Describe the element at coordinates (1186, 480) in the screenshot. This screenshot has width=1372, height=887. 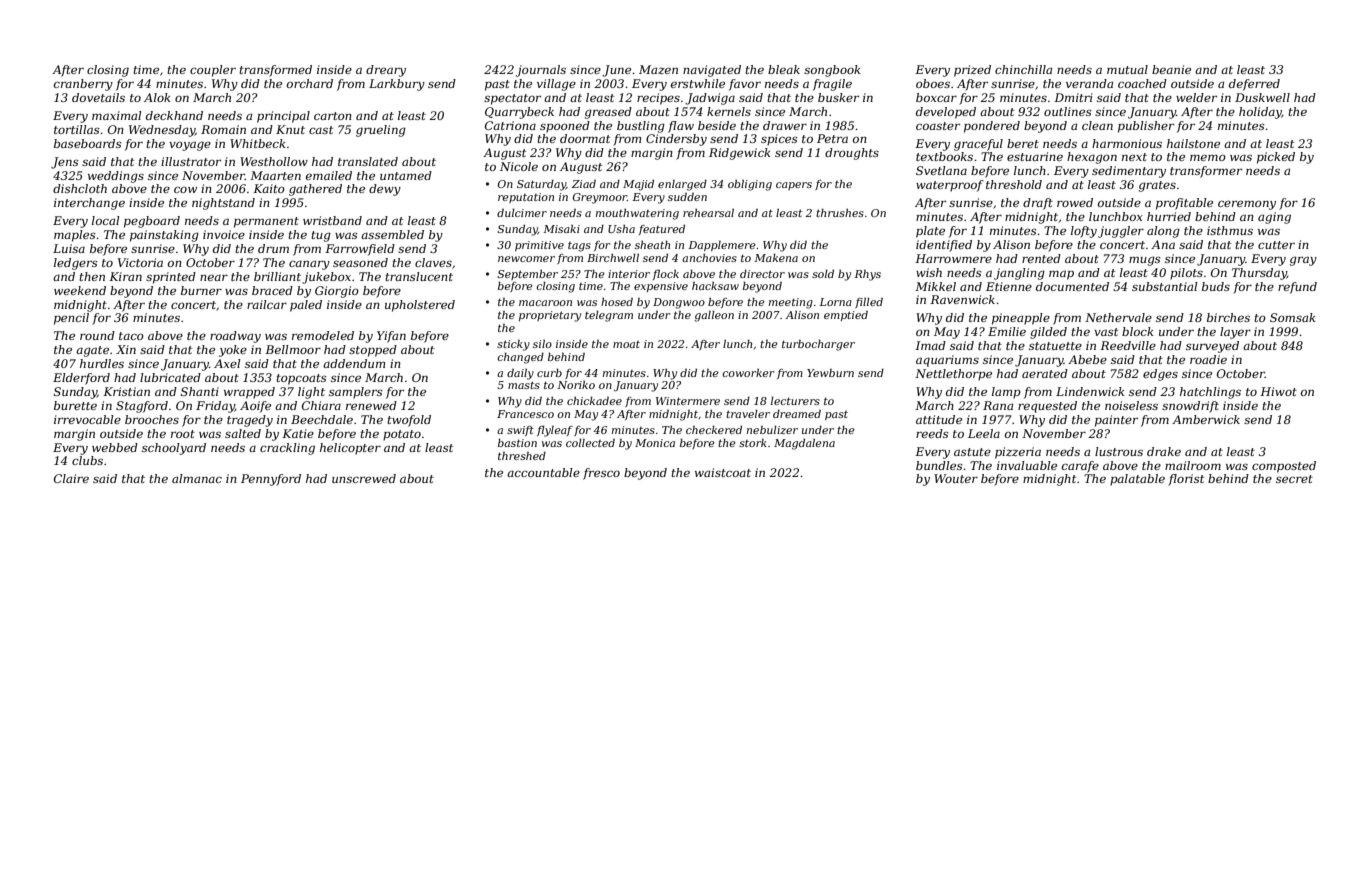
I see `florist` at that location.
